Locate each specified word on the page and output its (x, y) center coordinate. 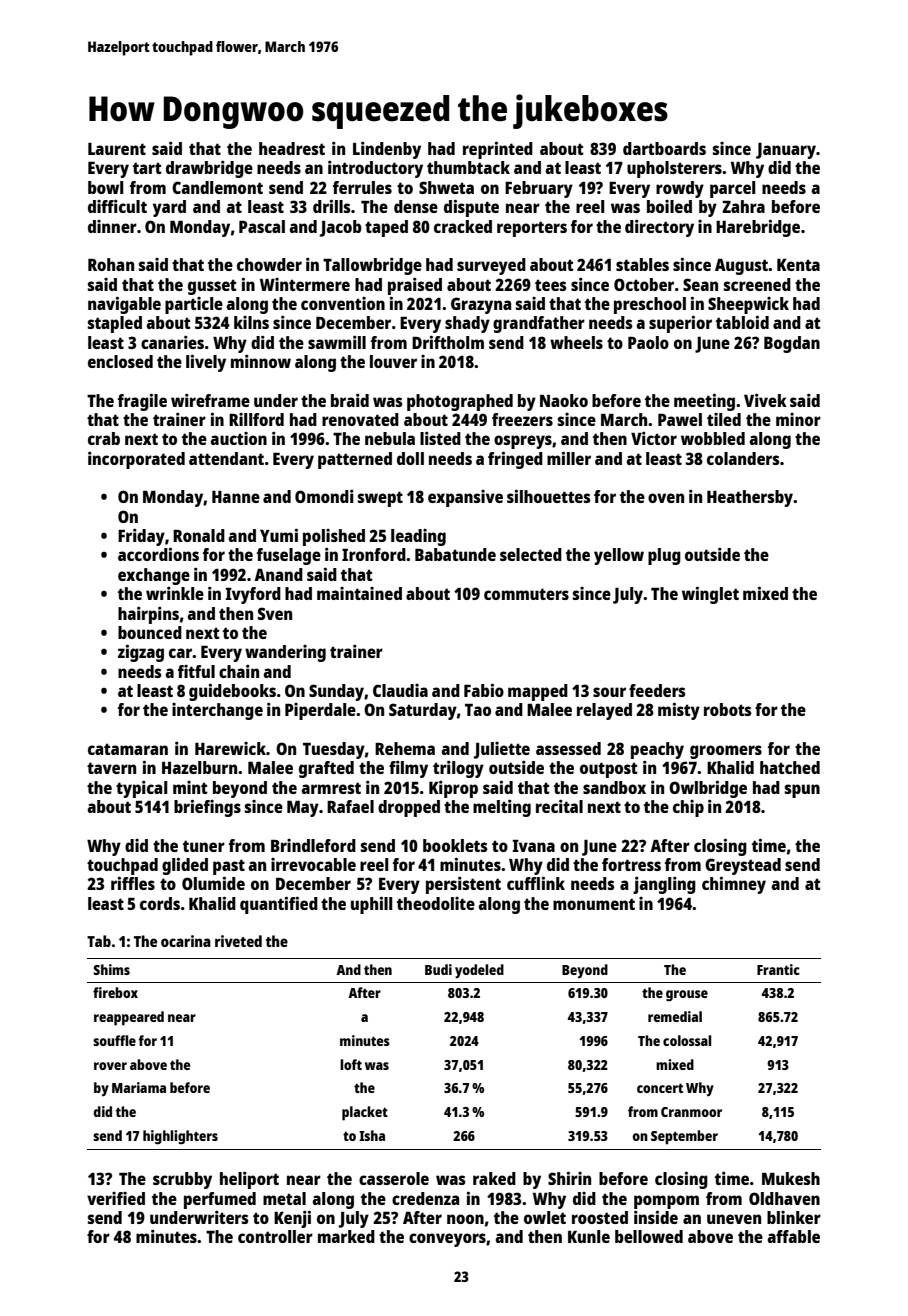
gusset (212, 287)
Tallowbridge (372, 266)
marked (346, 1236)
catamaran (128, 749)
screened (757, 284)
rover (110, 1066)
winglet (710, 595)
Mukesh (791, 1178)
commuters (526, 594)
